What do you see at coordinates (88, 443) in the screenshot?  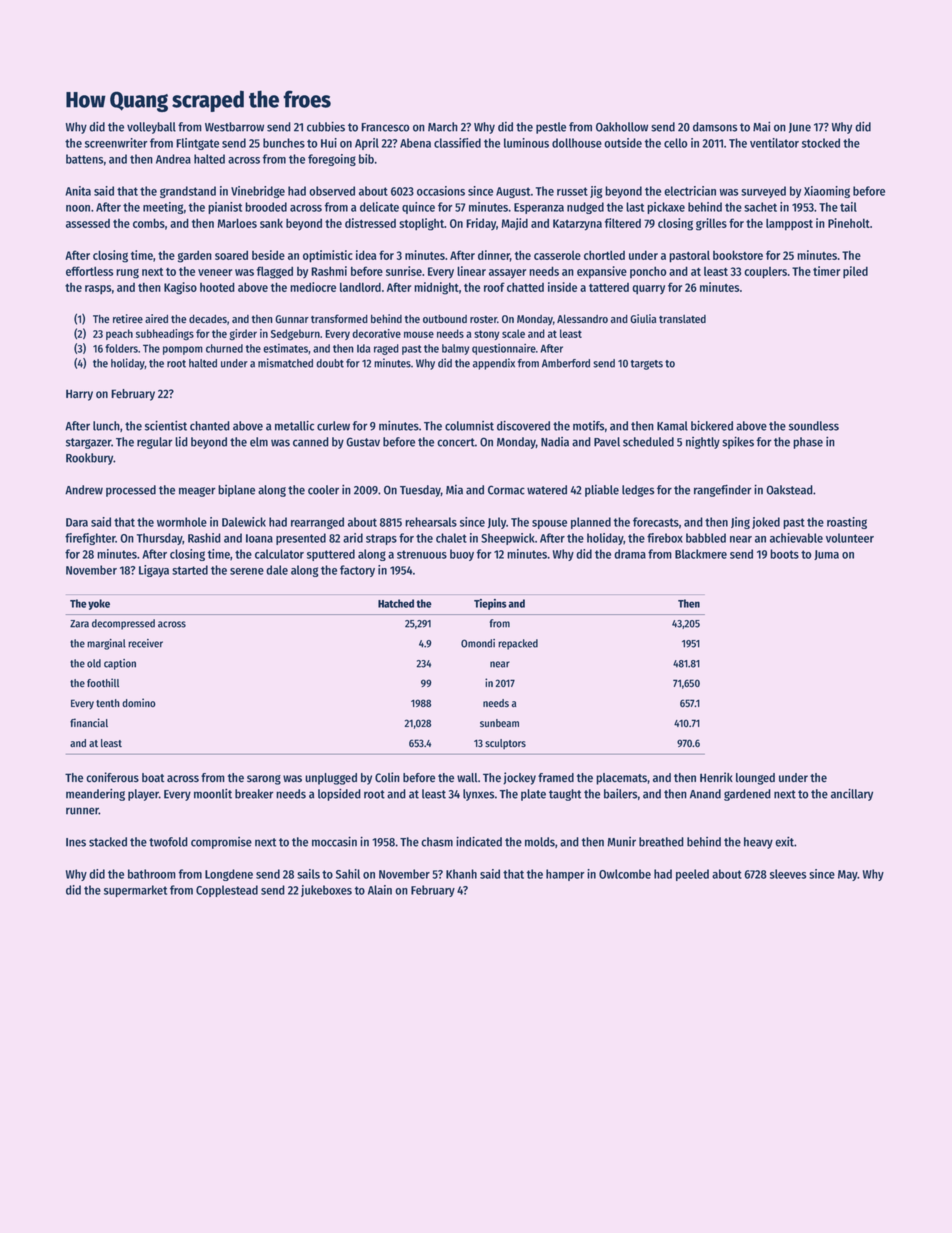 I see `stargazer` at bounding box center [88, 443].
